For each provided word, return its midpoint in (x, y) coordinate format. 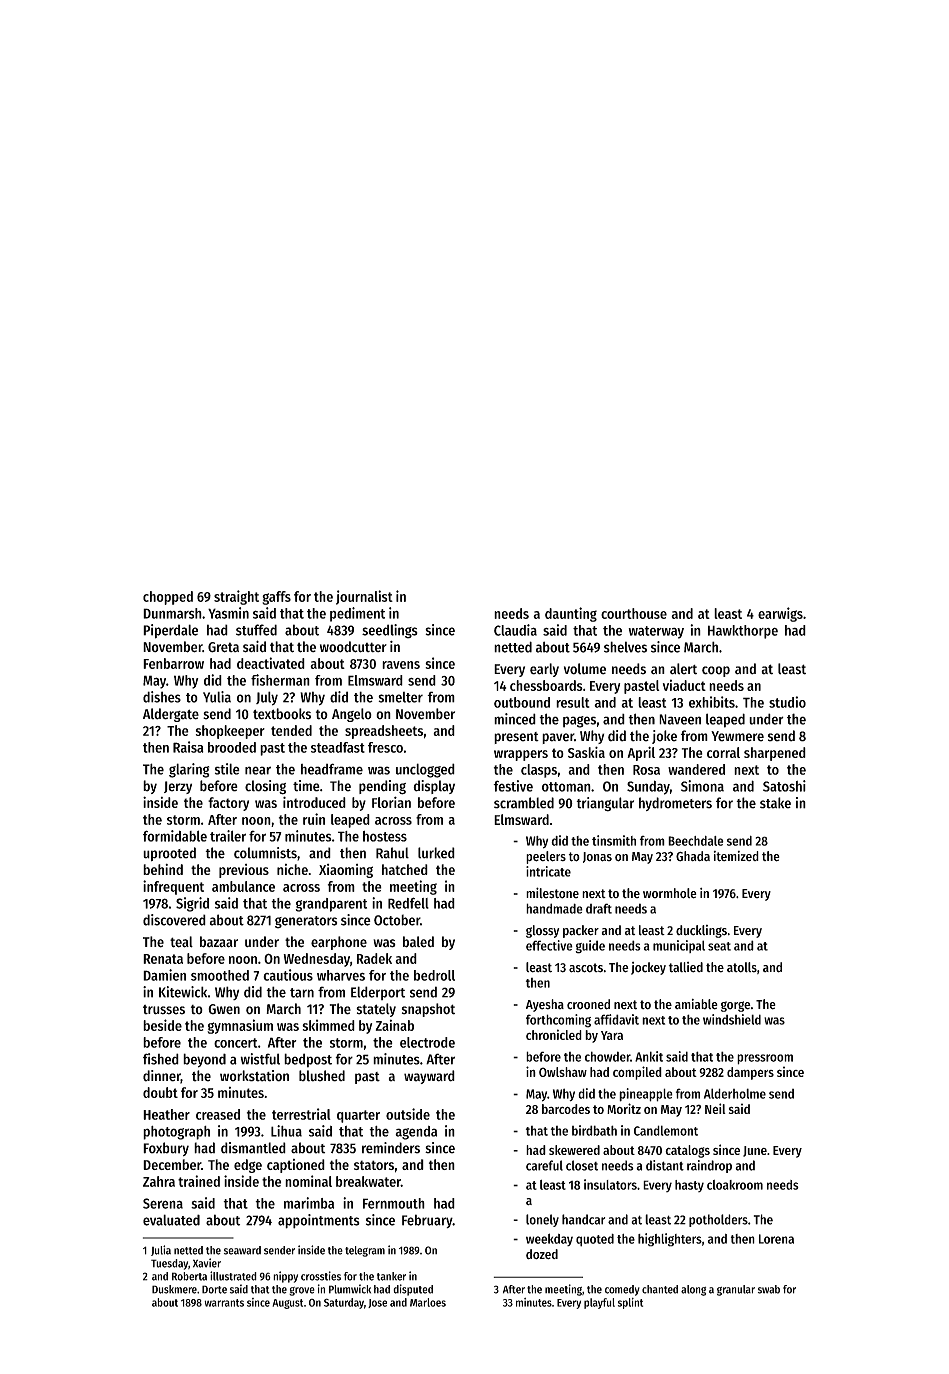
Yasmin (228, 613)
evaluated (171, 1220)
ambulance (243, 886)
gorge (736, 1006)
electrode (427, 1042)
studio (787, 702)
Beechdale (696, 841)
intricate (548, 871)
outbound (522, 702)
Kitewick (183, 992)
